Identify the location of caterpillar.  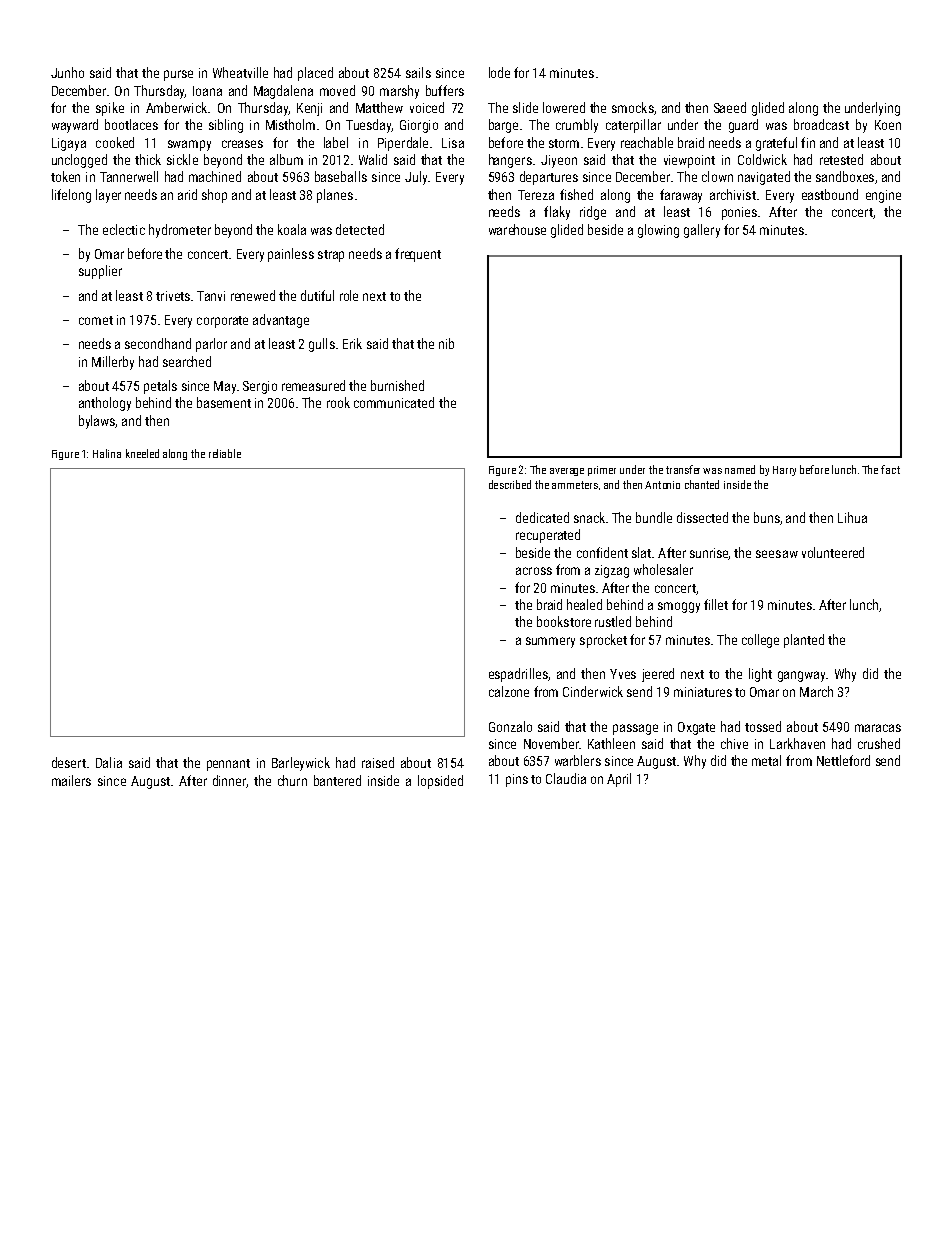
(633, 126).
